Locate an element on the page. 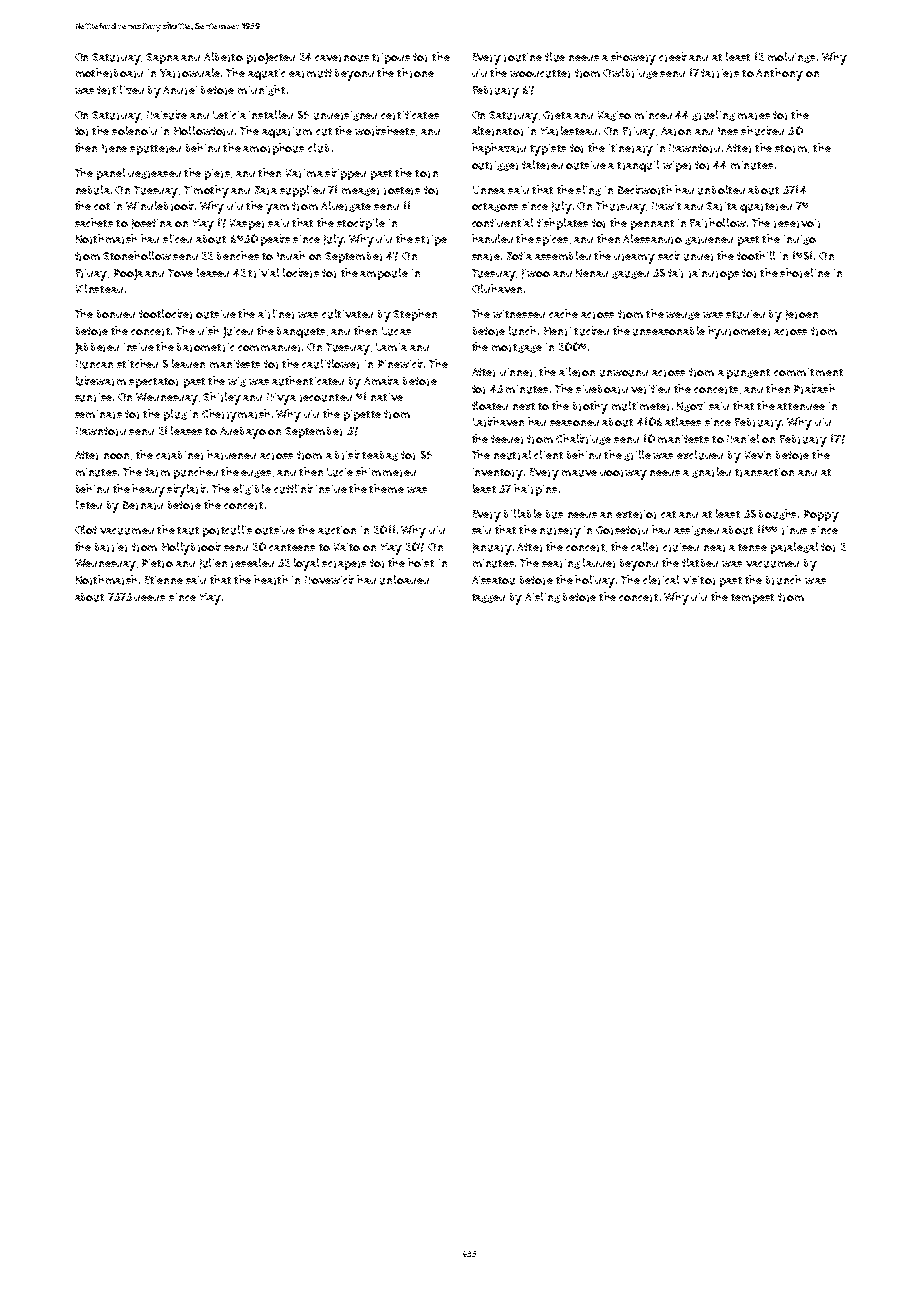  trivial is located at coordinates (263, 273).
